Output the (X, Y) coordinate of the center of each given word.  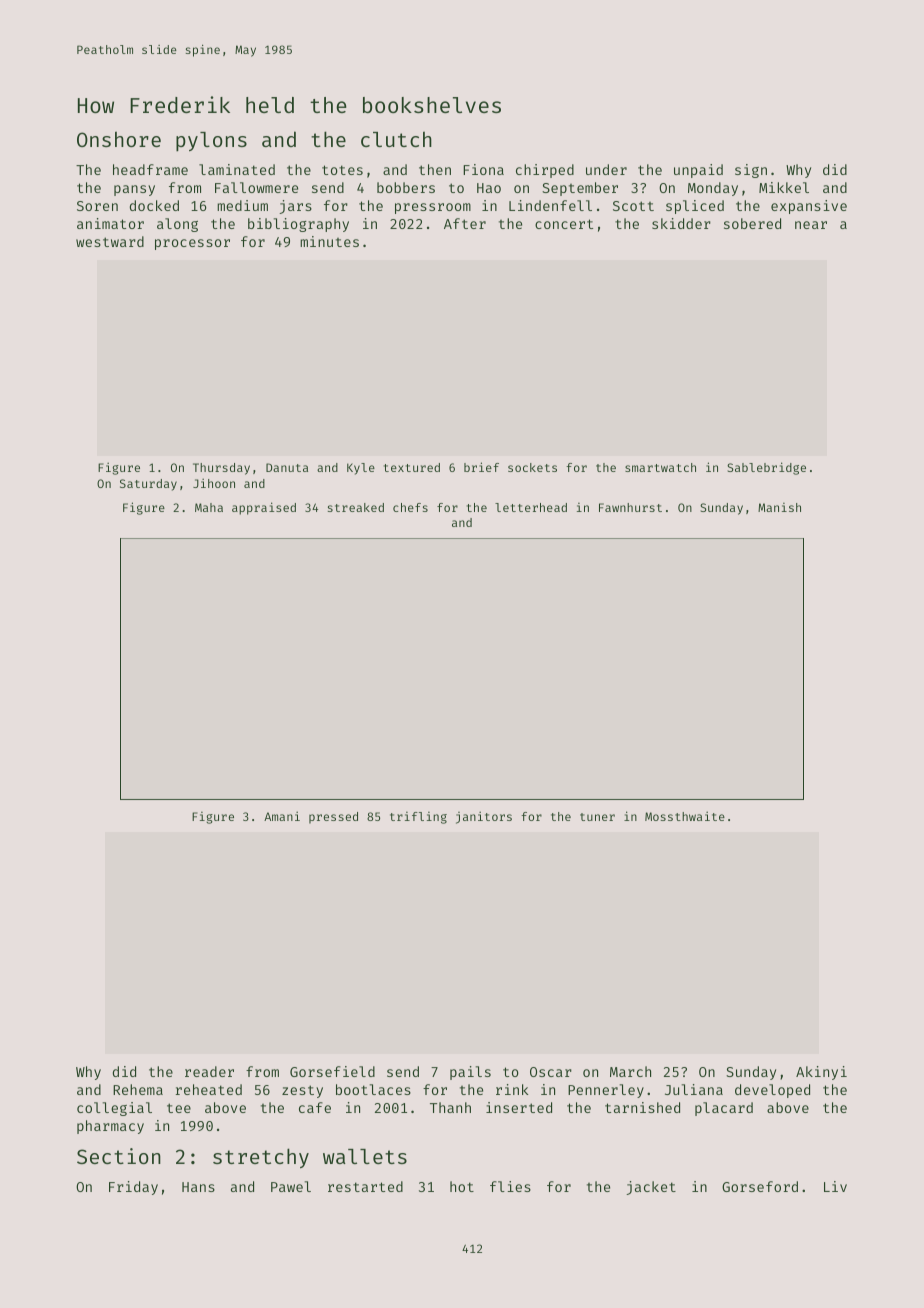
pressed (333, 818)
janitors (484, 817)
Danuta (287, 467)
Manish (779, 507)
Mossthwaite (685, 816)
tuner (597, 817)
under (606, 169)
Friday (133, 1188)
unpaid (698, 171)
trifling (418, 818)
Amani (282, 816)
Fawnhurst (630, 507)
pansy (134, 190)
